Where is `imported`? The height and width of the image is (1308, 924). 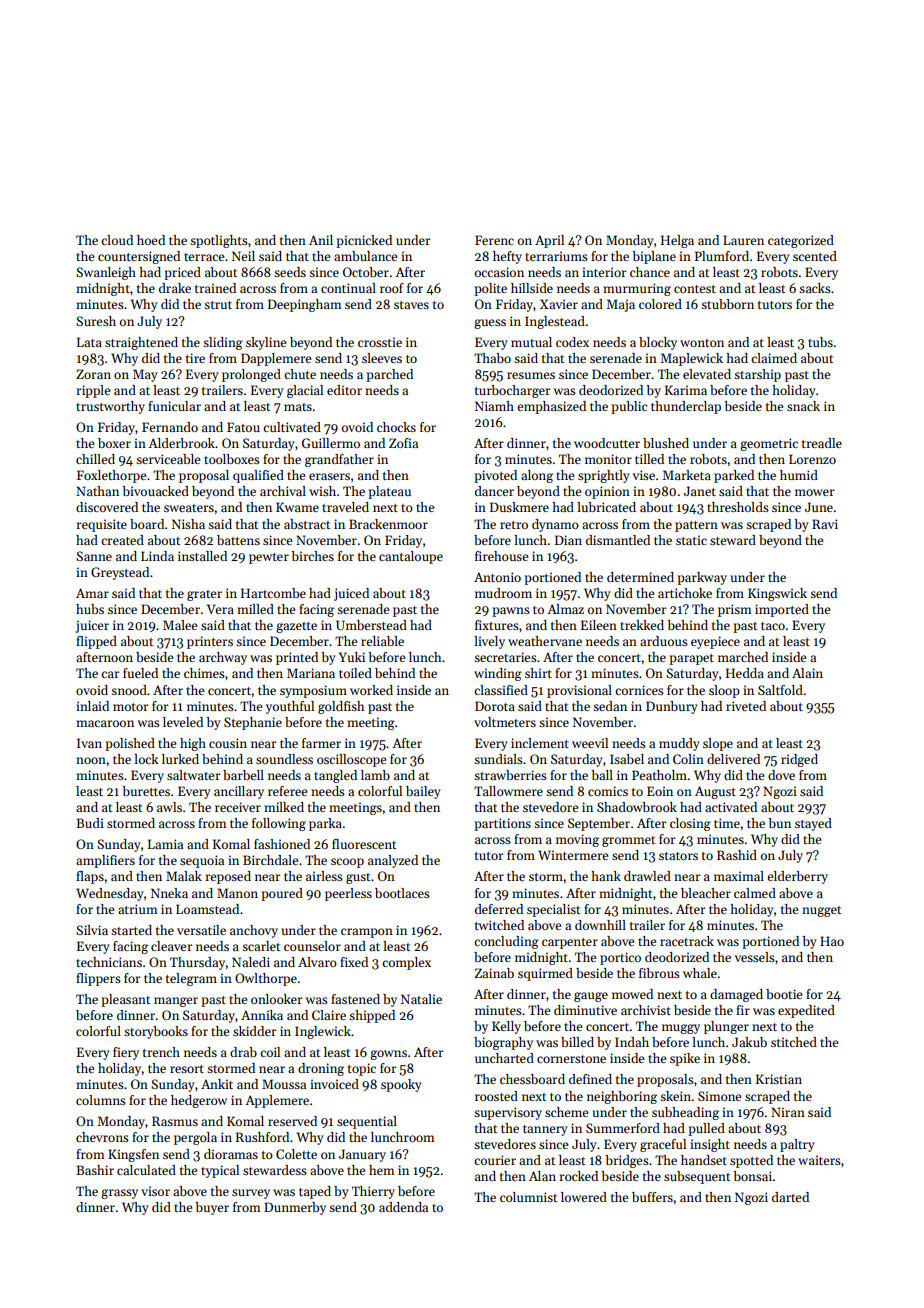 imported is located at coordinates (782, 610).
